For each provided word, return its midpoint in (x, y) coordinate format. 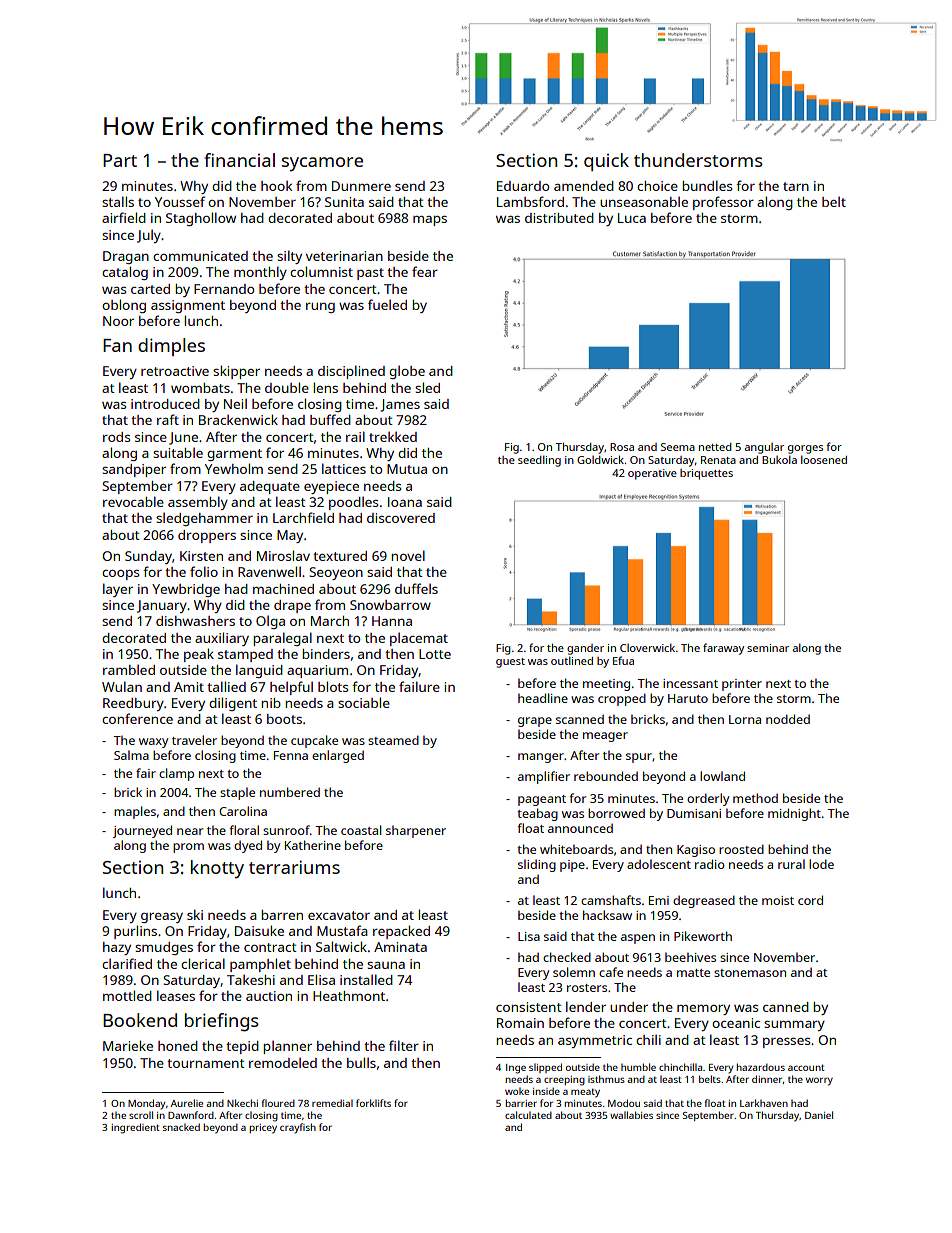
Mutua (407, 469)
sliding (537, 865)
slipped (545, 1068)
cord (810, 900)
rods (116, 437)
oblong (124, 306)
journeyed (142, 831)
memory (703, 1010)
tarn (796, 186)
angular (764, 448)
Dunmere (361, 186)
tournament (206, 1063)
